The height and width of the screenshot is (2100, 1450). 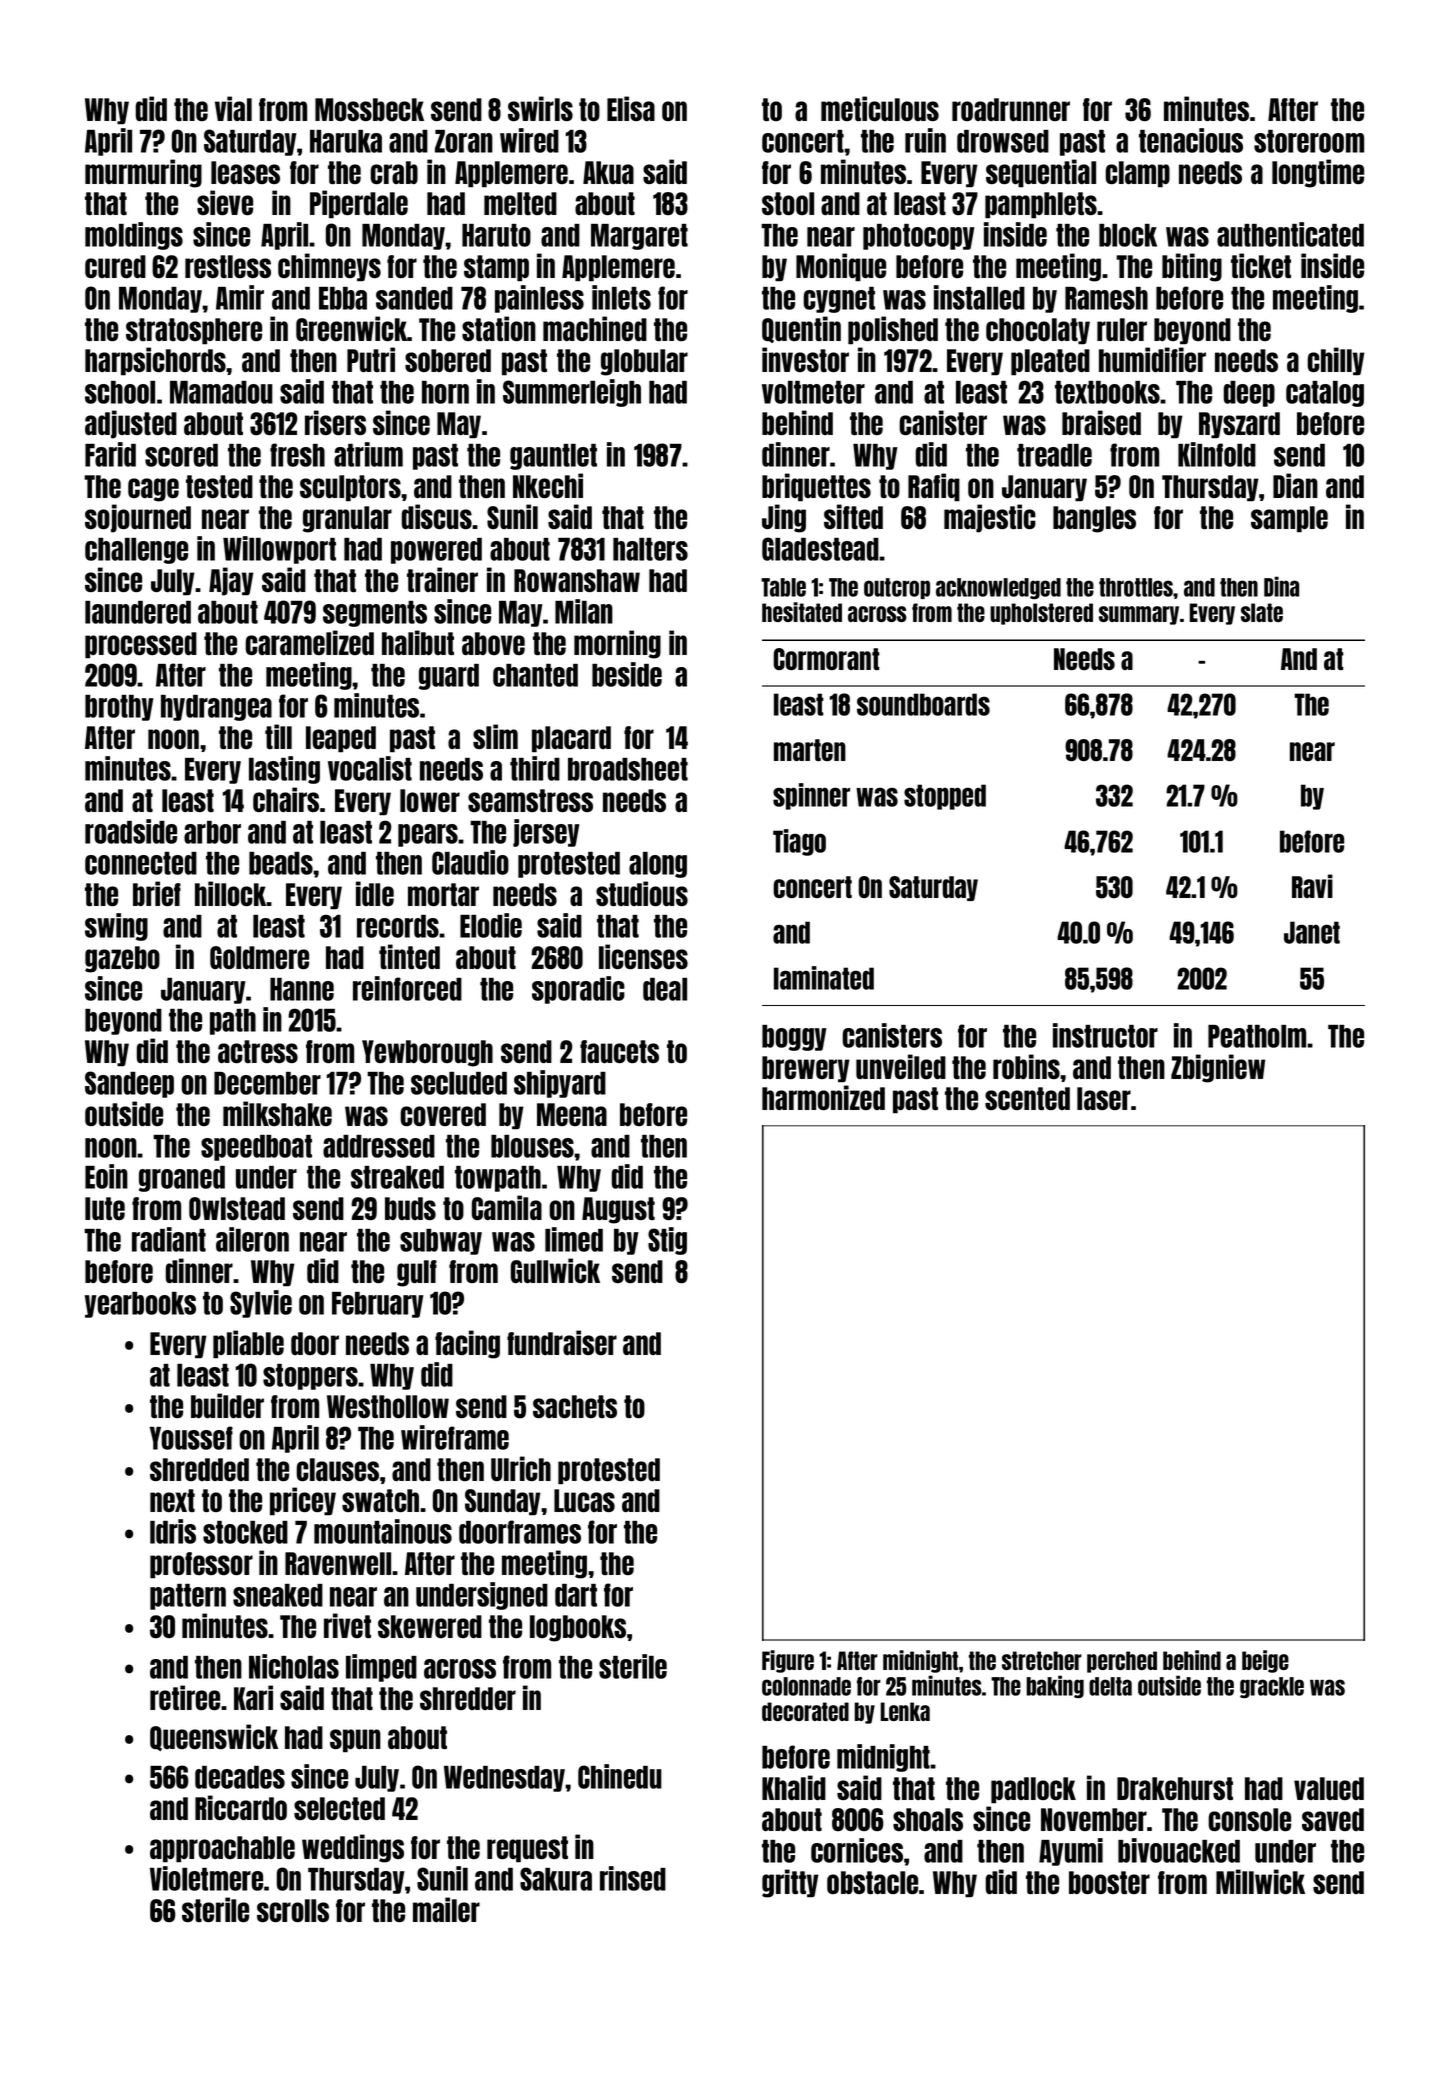 What do you see at coordinates (293, 1910) in the screenshot?
I see `scrolls` at bounding box center [293, 1910].
